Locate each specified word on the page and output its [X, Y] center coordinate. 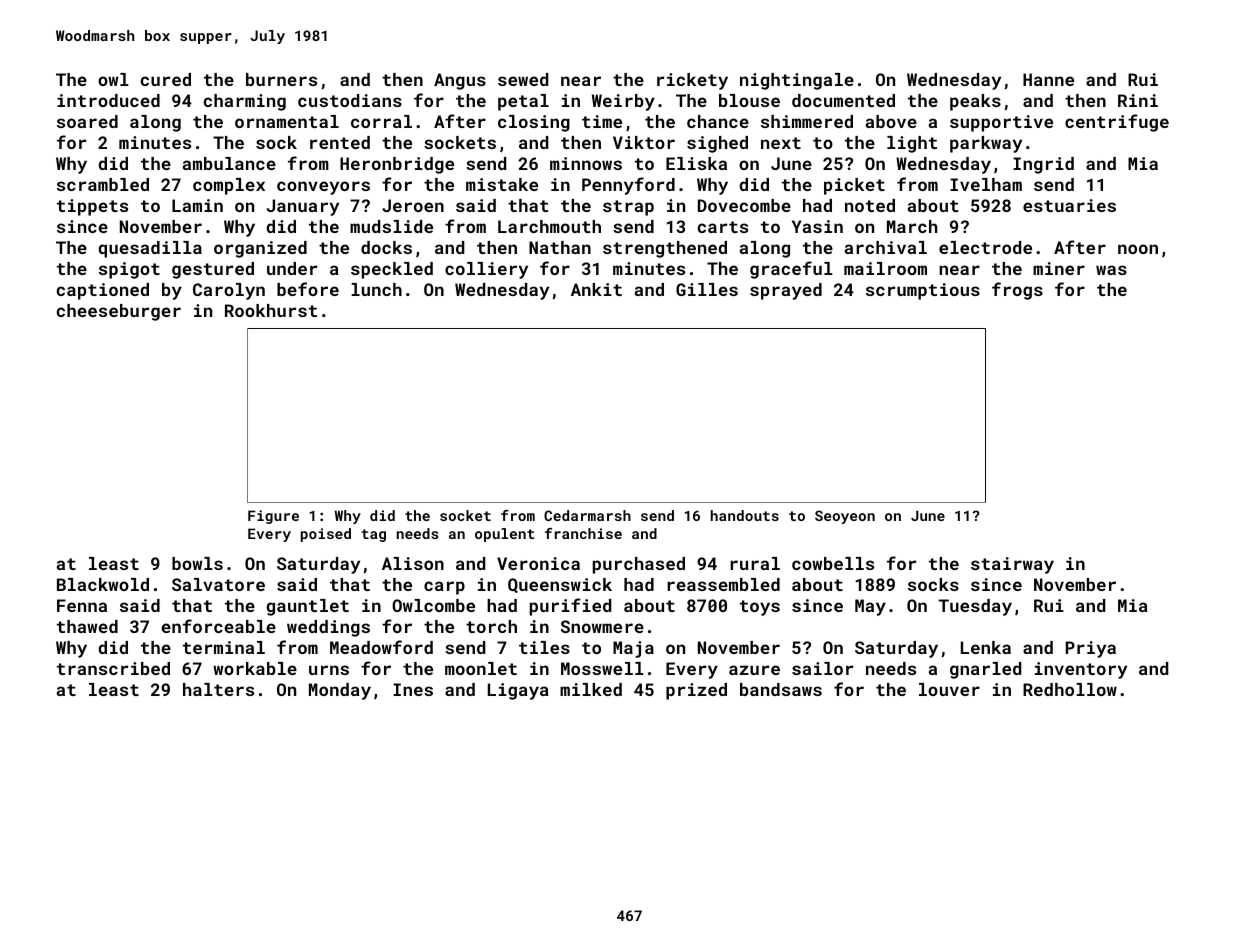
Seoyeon [845, 517]
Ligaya [518, 691]
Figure [273, 517]
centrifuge [1117, 123]
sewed [523, 79]
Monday [340, 691]
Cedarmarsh [587, 515]
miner [1059, 268]
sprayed [786, 291]
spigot [129, 270]
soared [87, 121]
